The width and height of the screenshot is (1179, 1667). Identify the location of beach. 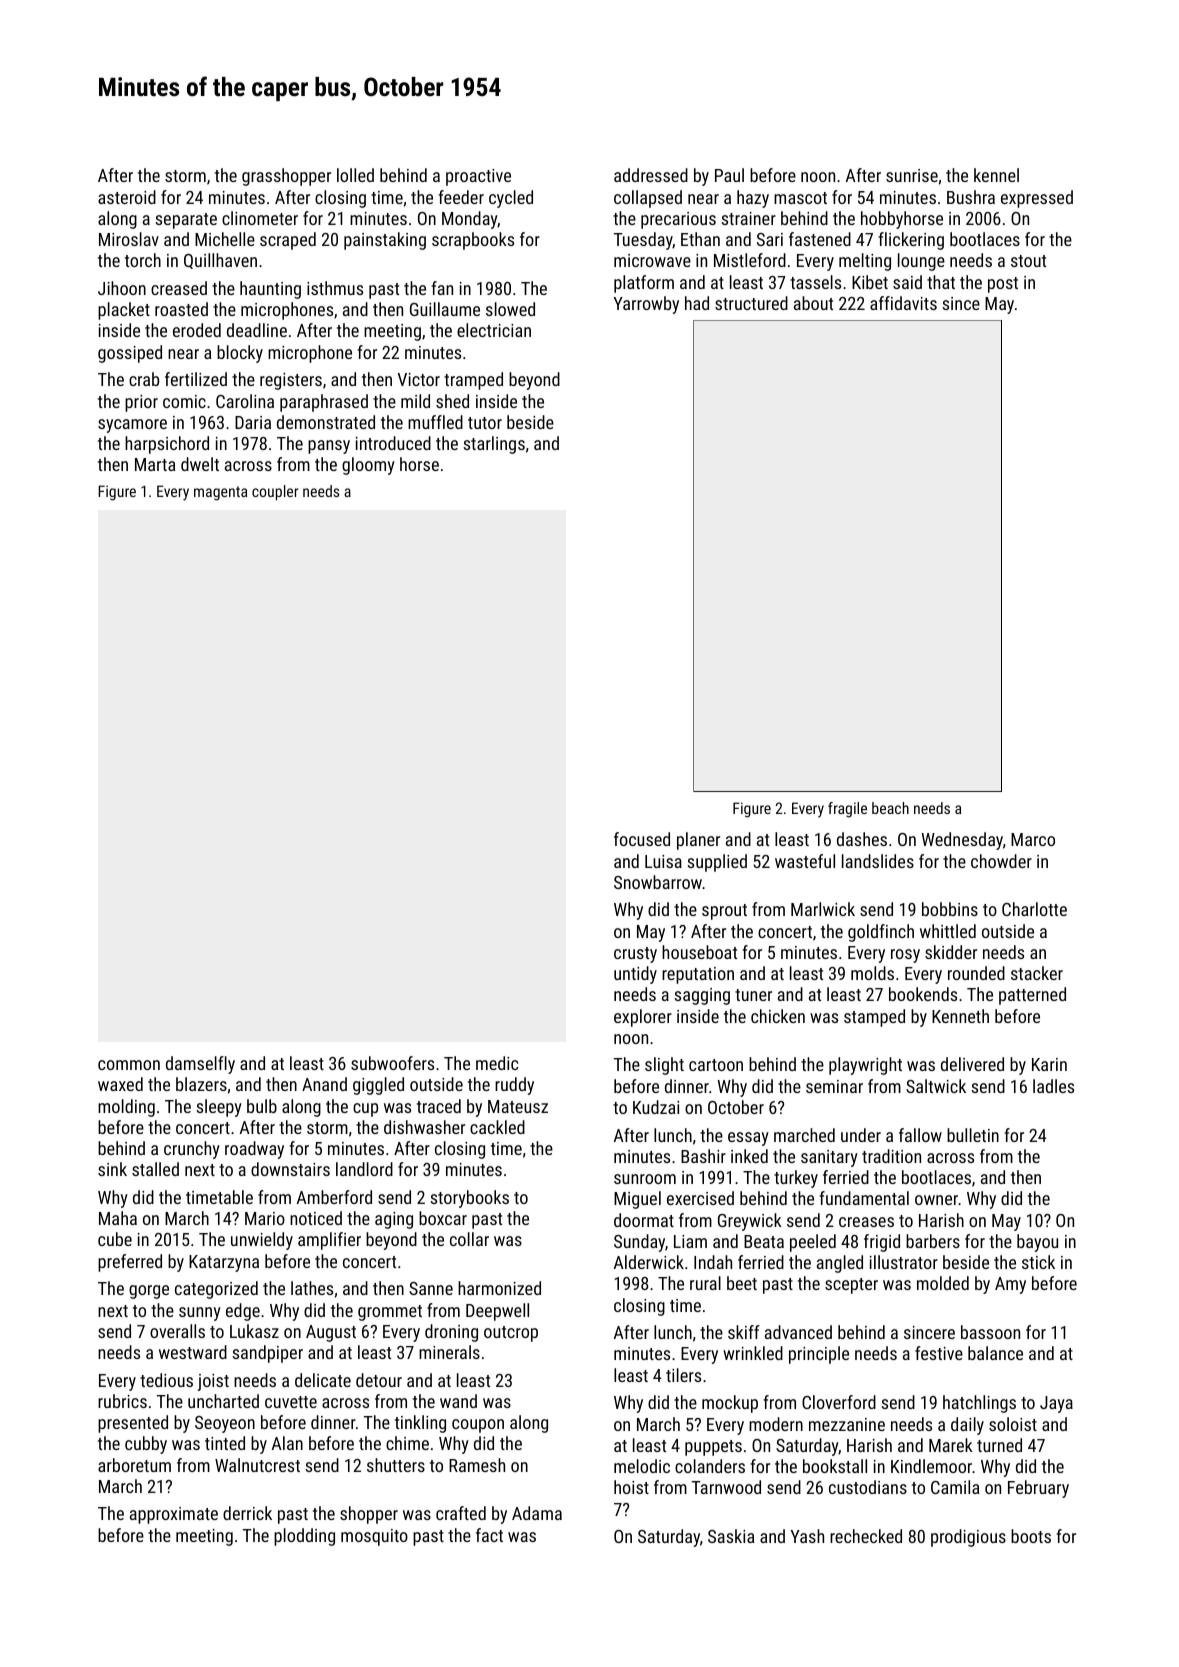
(890, 808).
